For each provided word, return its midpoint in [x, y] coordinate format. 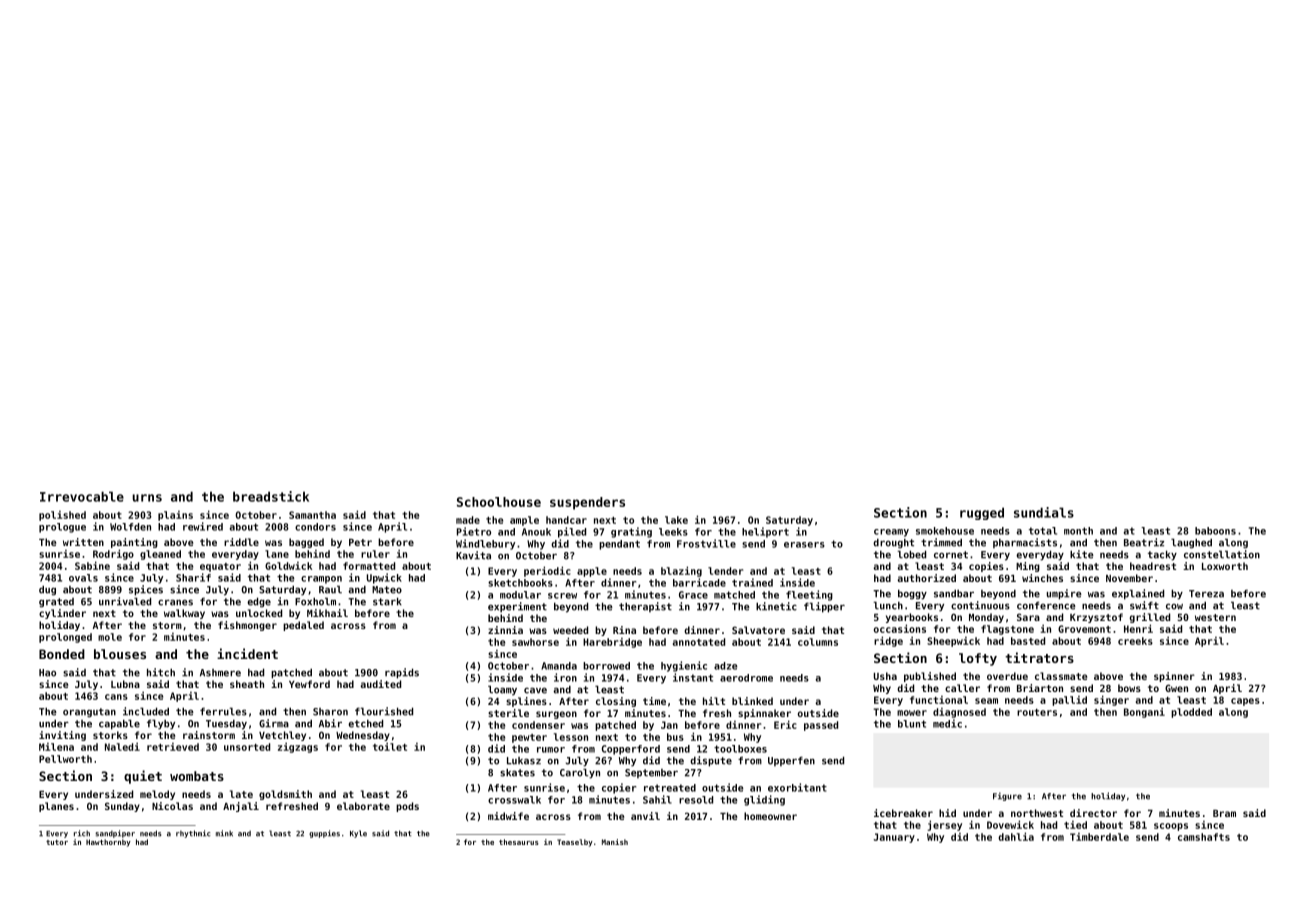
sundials [1044, 512]
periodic [547, 571]
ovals [83, 578]
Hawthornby [108, 843]
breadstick [271, 496]
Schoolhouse [499, 502]
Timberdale [1099, 837]
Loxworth [1225, 566]
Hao [47, 673]
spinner [1174, 677]
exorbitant [797, 787]
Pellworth [65, 759]
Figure [1007, 796]
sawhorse [535, 642]
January [894, 838]
